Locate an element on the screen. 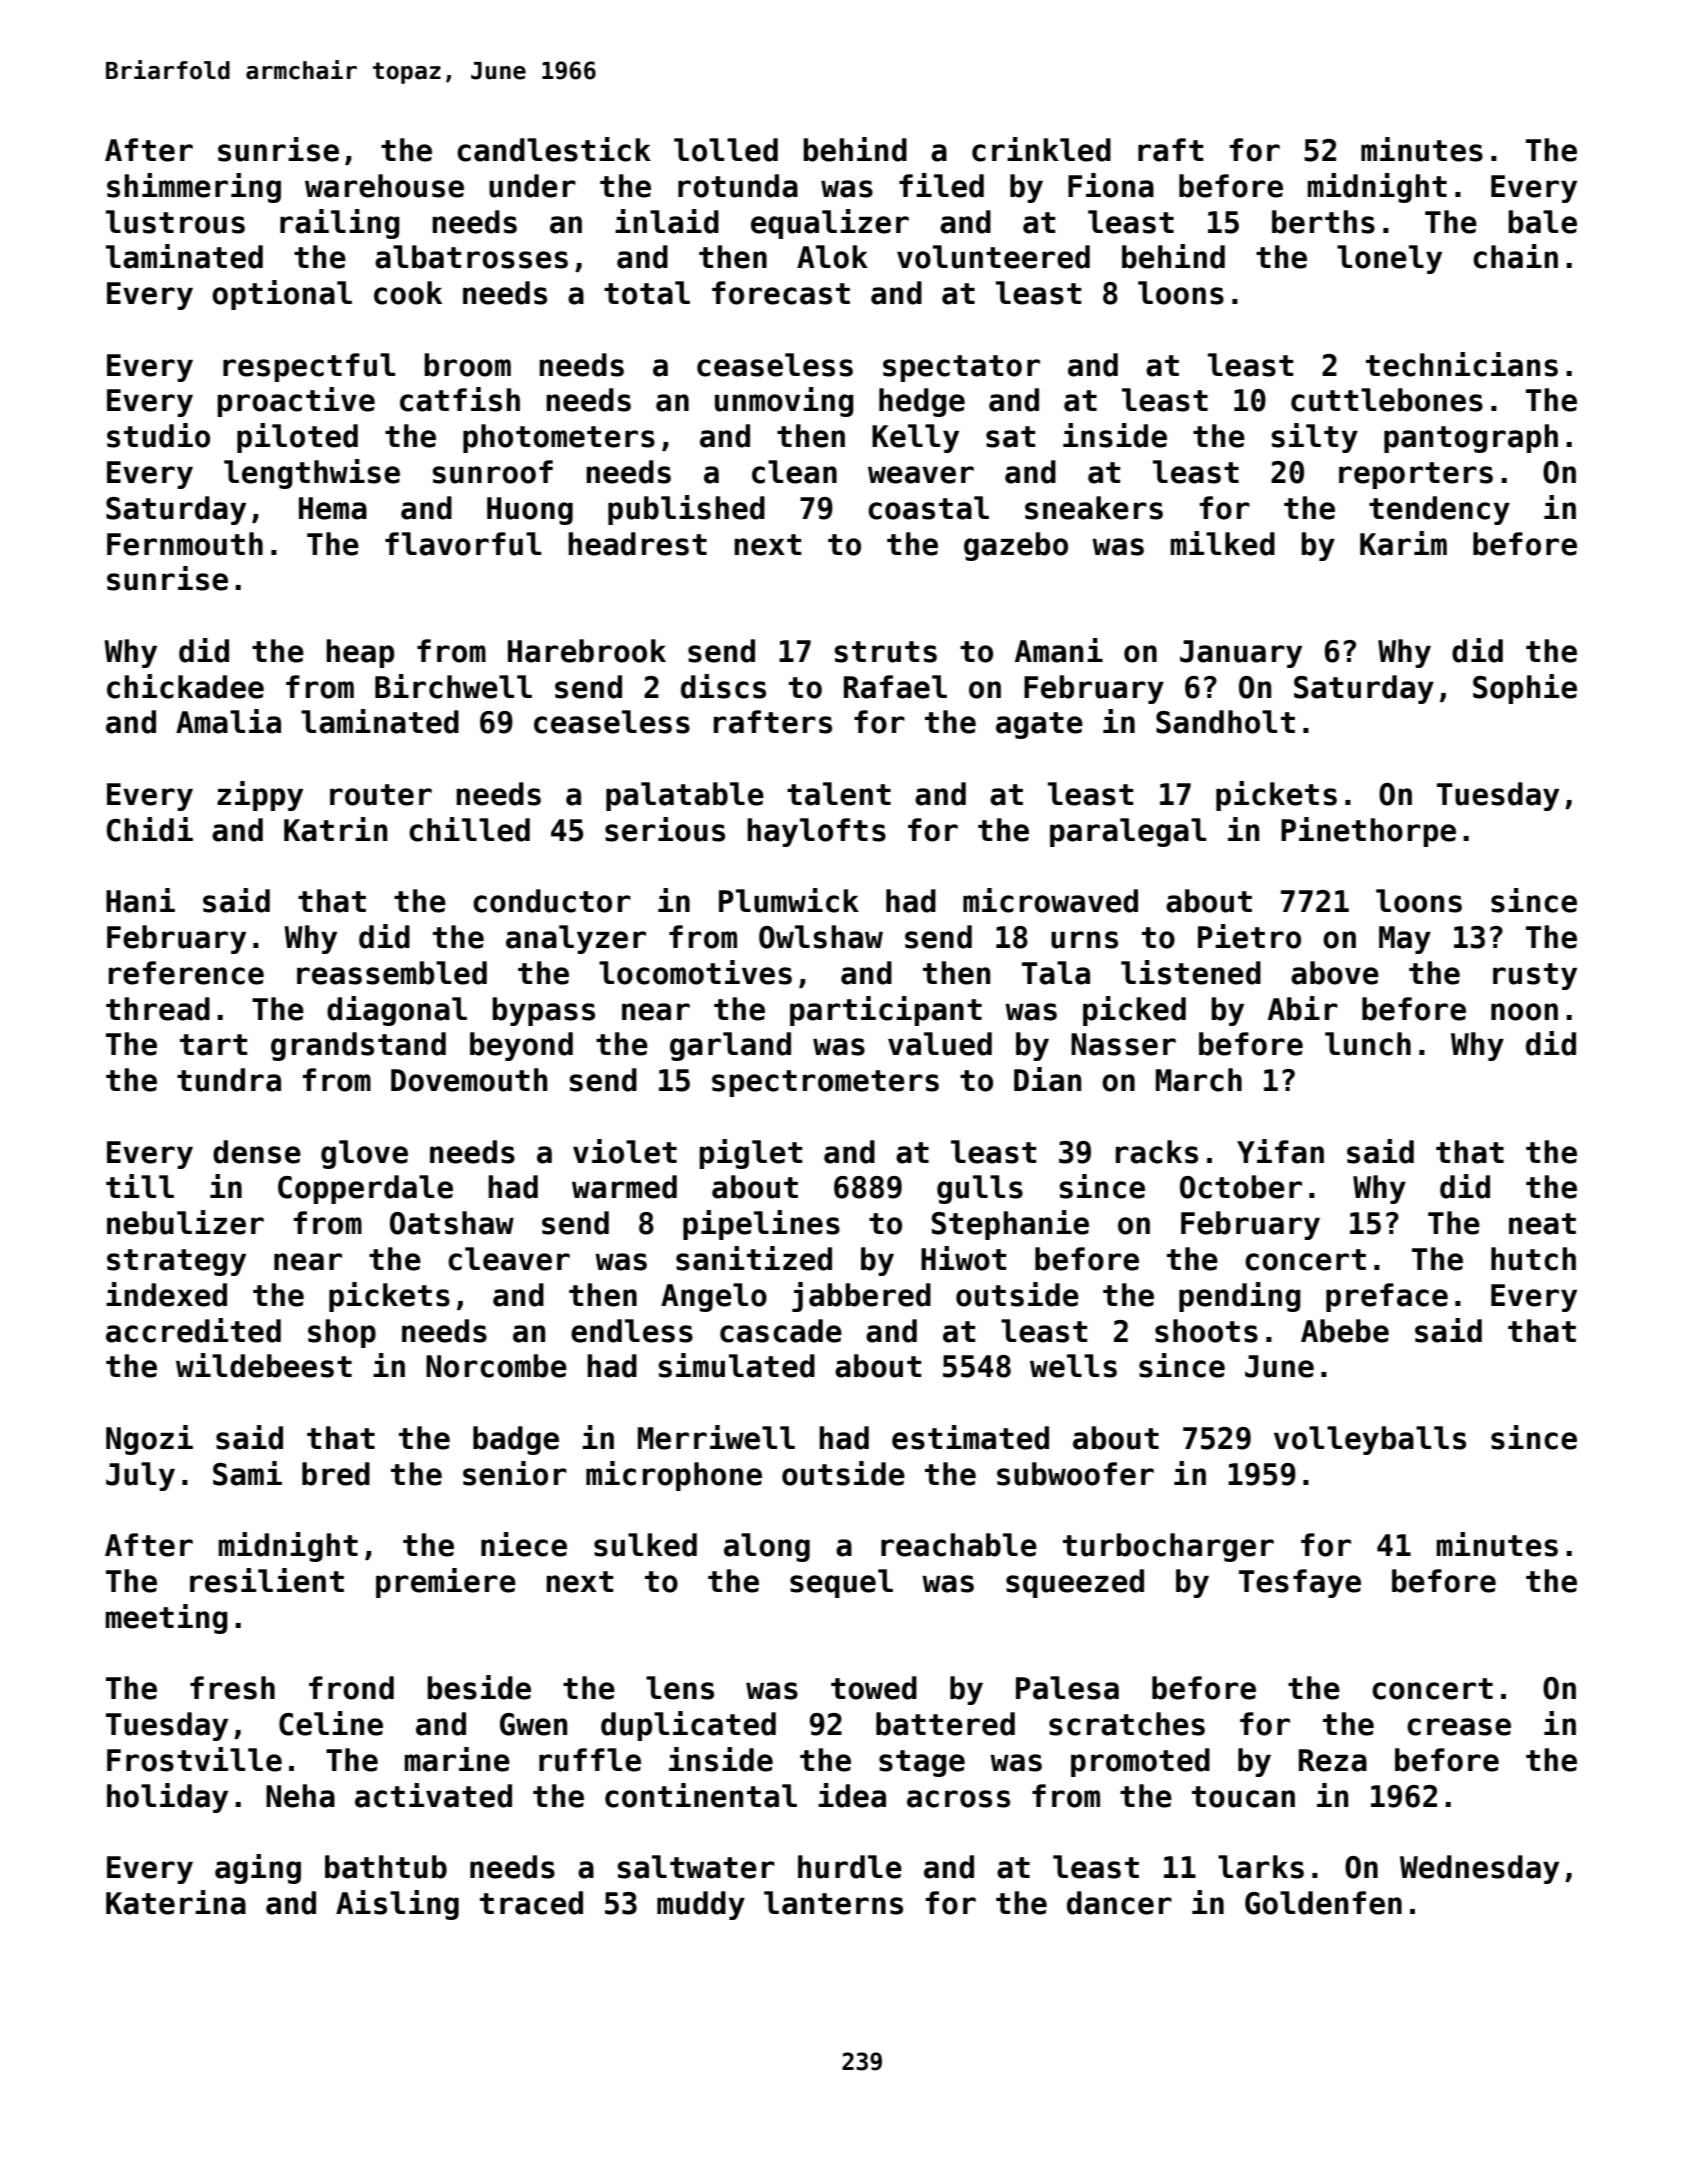 The image size is (1683, 2178). Sophie is located at coordinates (1525, 689).
